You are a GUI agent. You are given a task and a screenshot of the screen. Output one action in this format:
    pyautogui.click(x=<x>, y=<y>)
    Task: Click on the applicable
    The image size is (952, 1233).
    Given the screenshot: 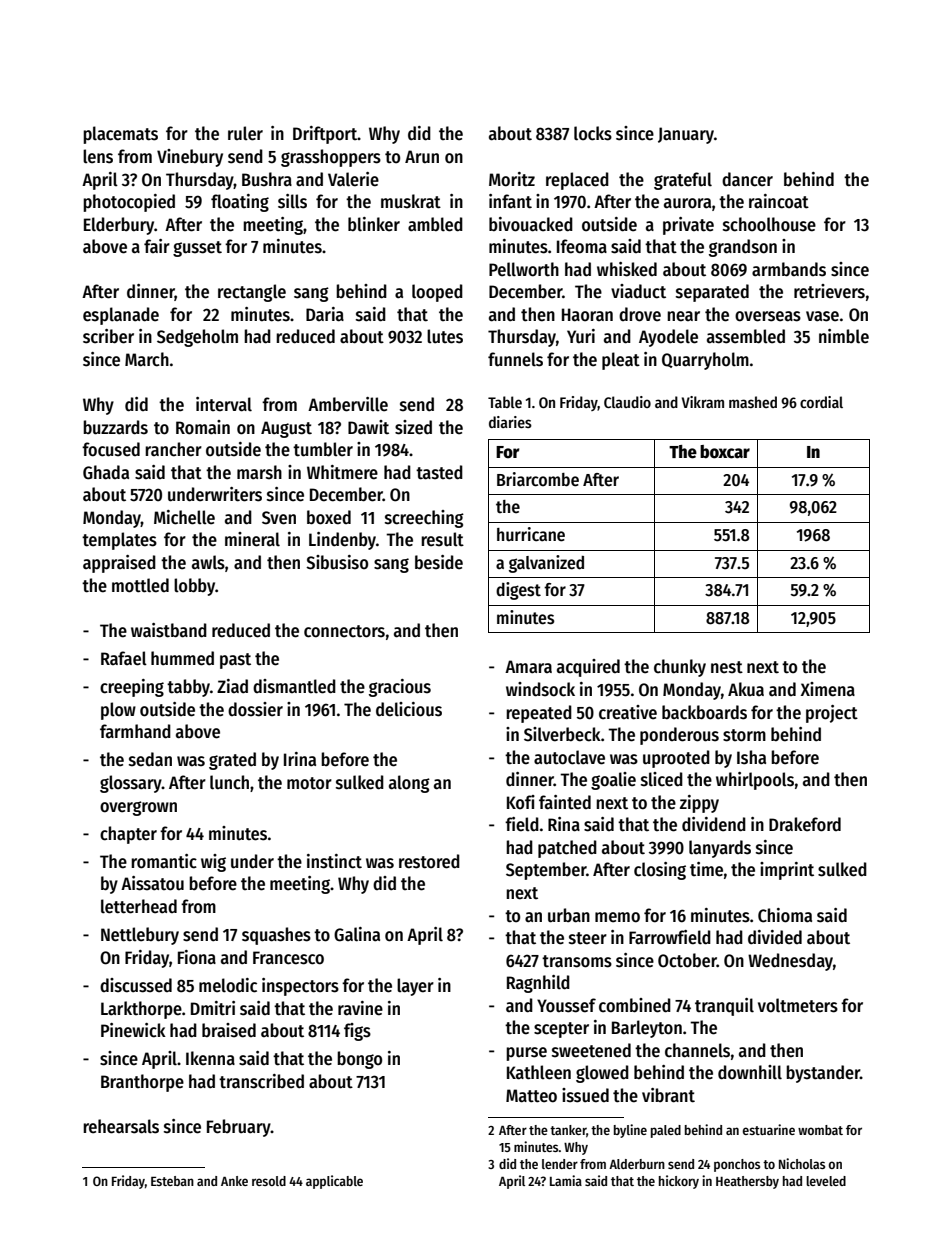 What is the action you would take?
    pyautogui.click(x=334, y=1182)
